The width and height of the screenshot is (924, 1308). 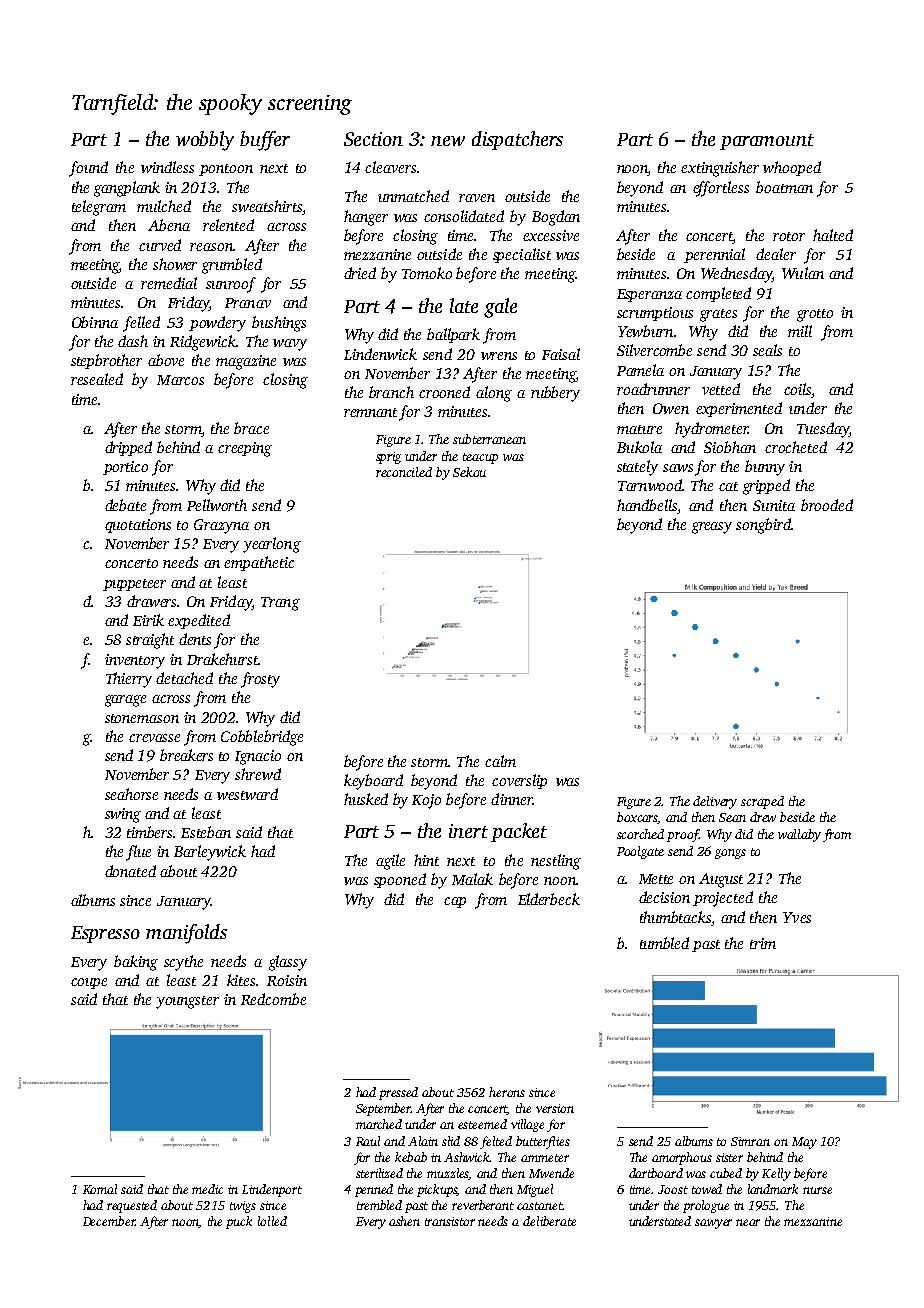 What do you see at coordinates (239, 1222) in the screenshot?
I see `puck` at bounding box center [239, 1222].
